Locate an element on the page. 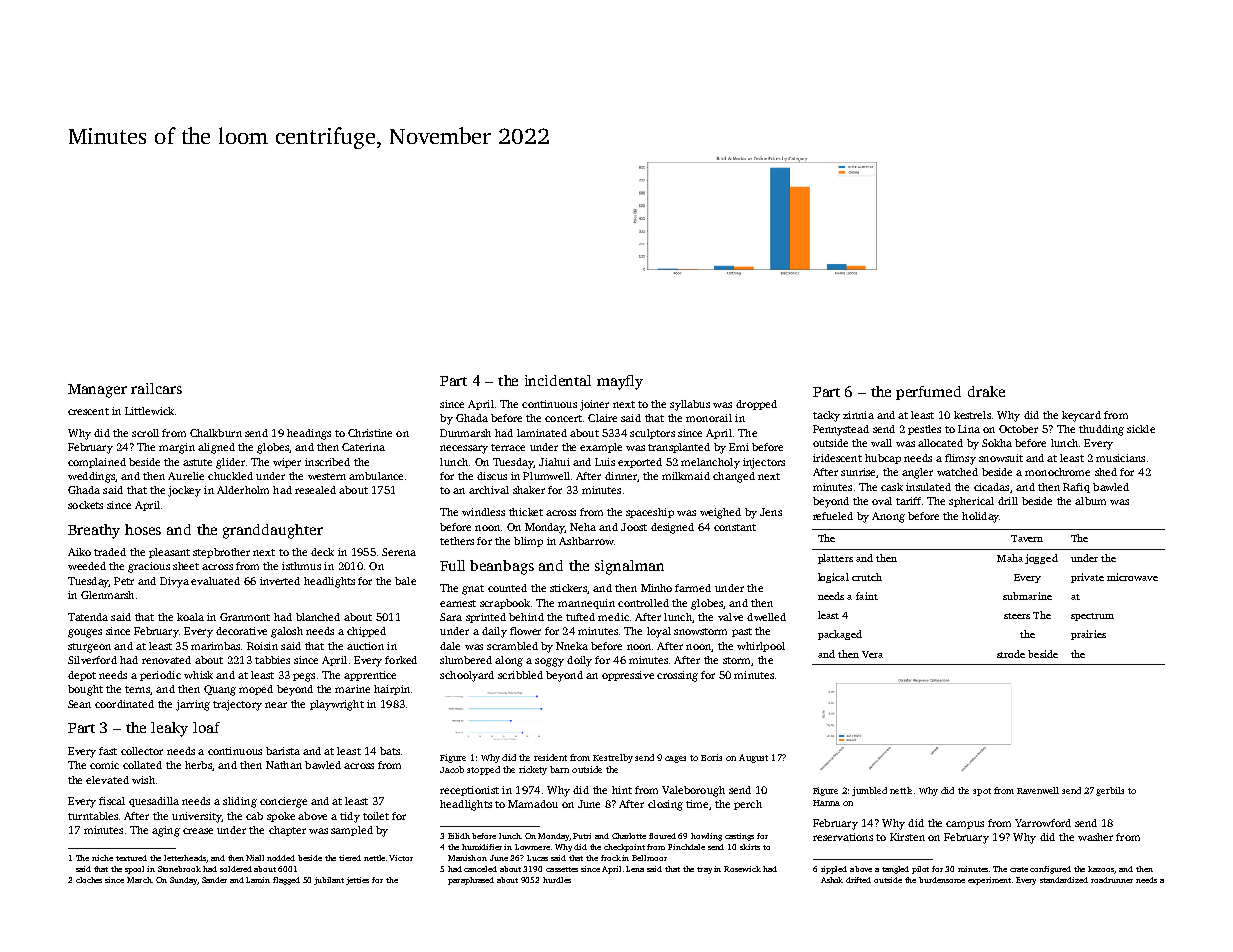 This document has width=1233, height=952. perfumed is located at coordinates (928, 393).
